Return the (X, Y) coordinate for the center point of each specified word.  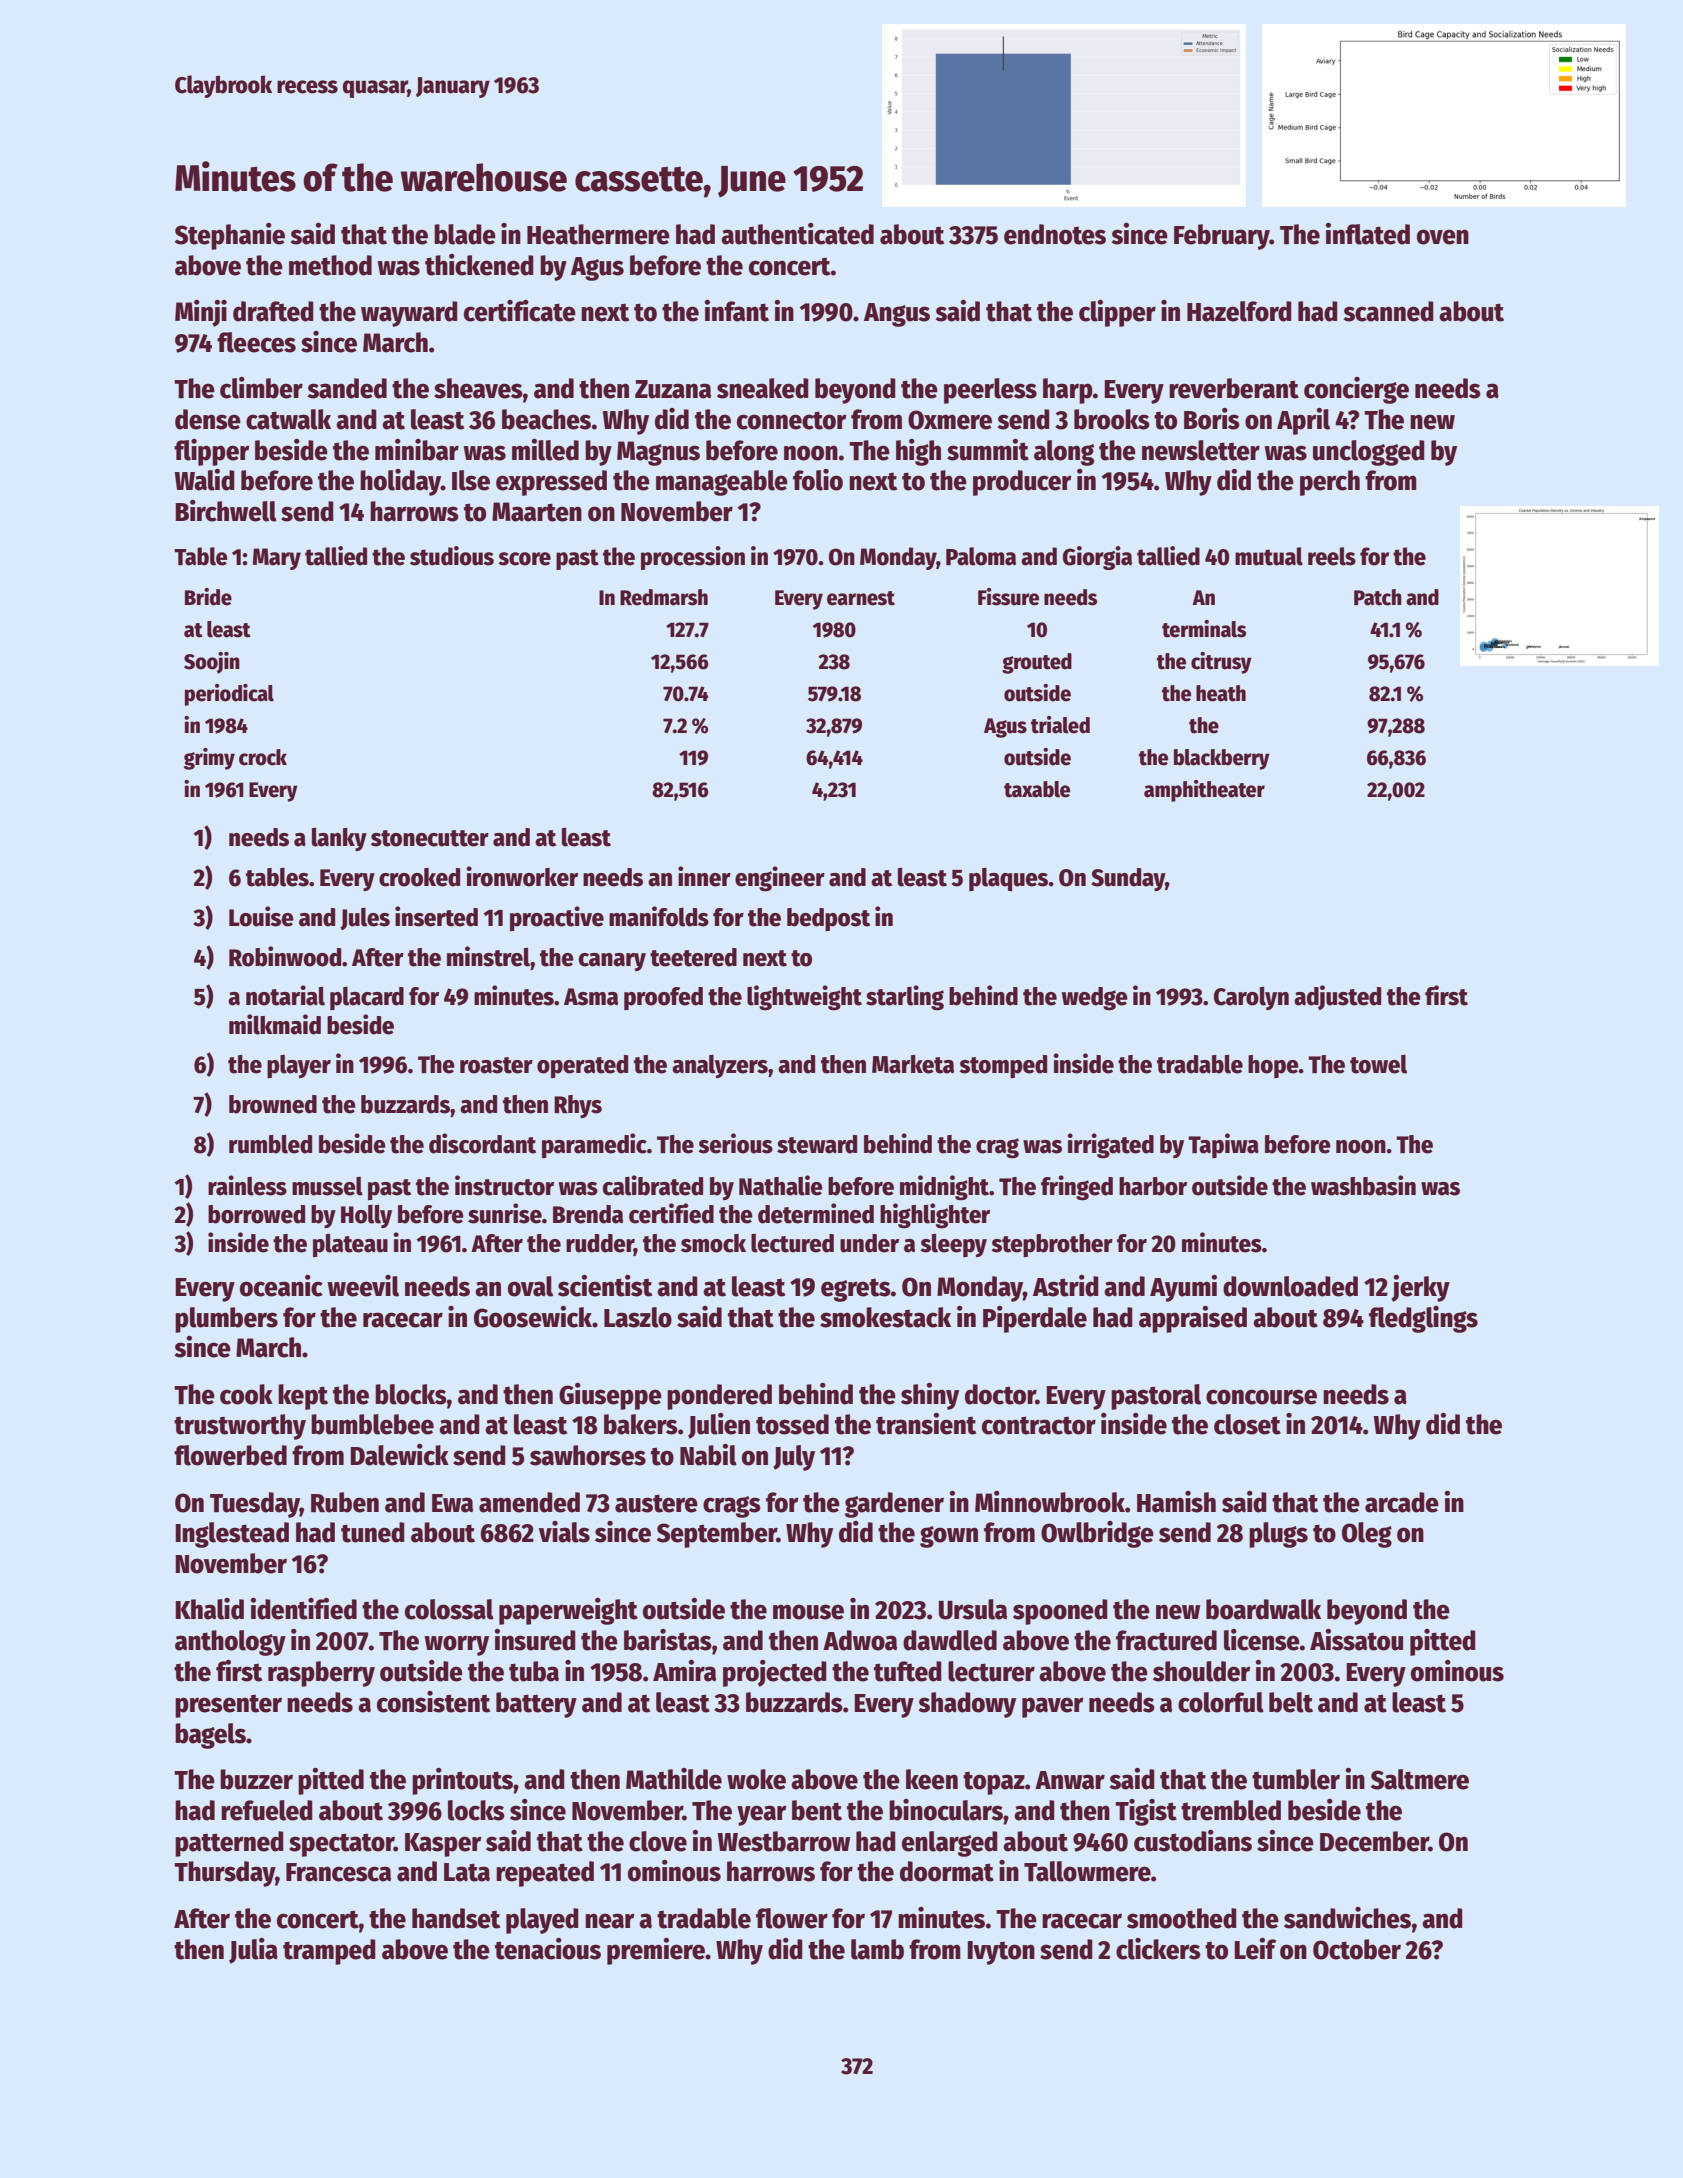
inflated (1368, 234)
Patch (1378, 597)
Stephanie (230, 236)
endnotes (1055, 234)
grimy (209, 759)
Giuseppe (610, 1396)
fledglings (1423, 1319)
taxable (1037, 789)
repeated (545, 1874)
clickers (1158, 1949)
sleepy (953, 1245)
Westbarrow (783, 1841)
